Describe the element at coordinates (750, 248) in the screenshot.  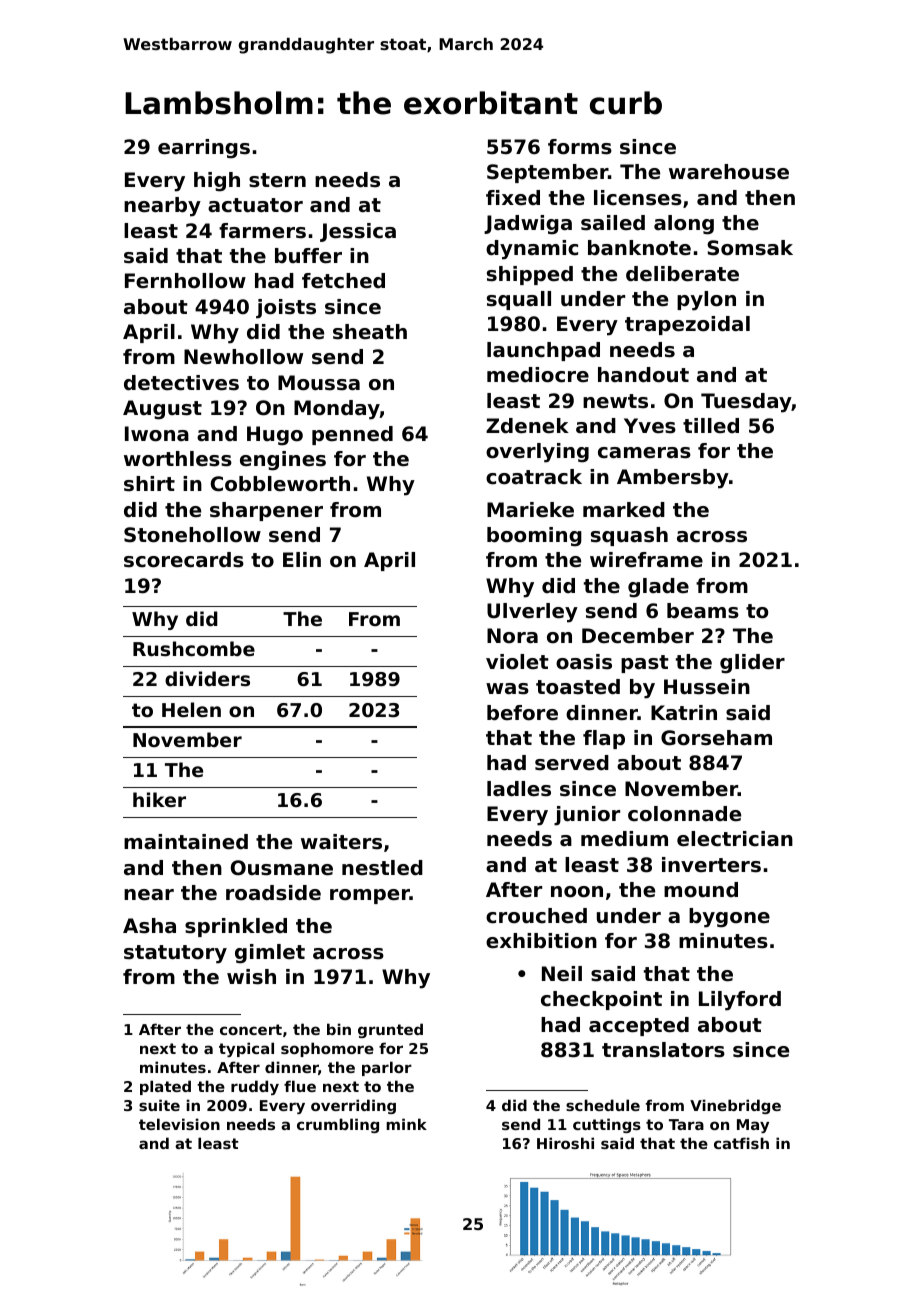
I see `Somsak` at that location.
